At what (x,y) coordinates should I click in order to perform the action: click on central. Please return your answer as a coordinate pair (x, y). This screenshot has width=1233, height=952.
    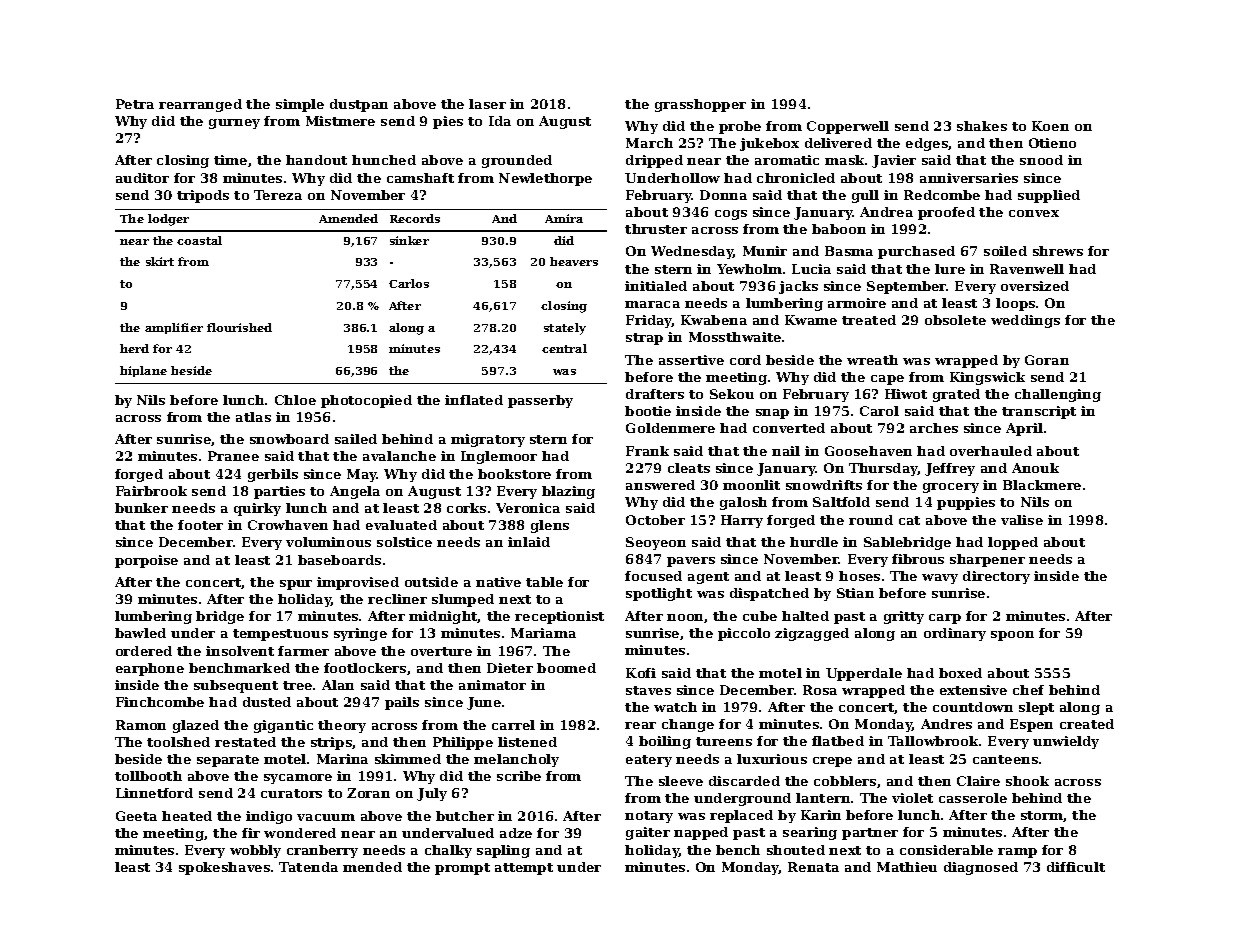
    Looking at the image, I should click on (564, 348).
